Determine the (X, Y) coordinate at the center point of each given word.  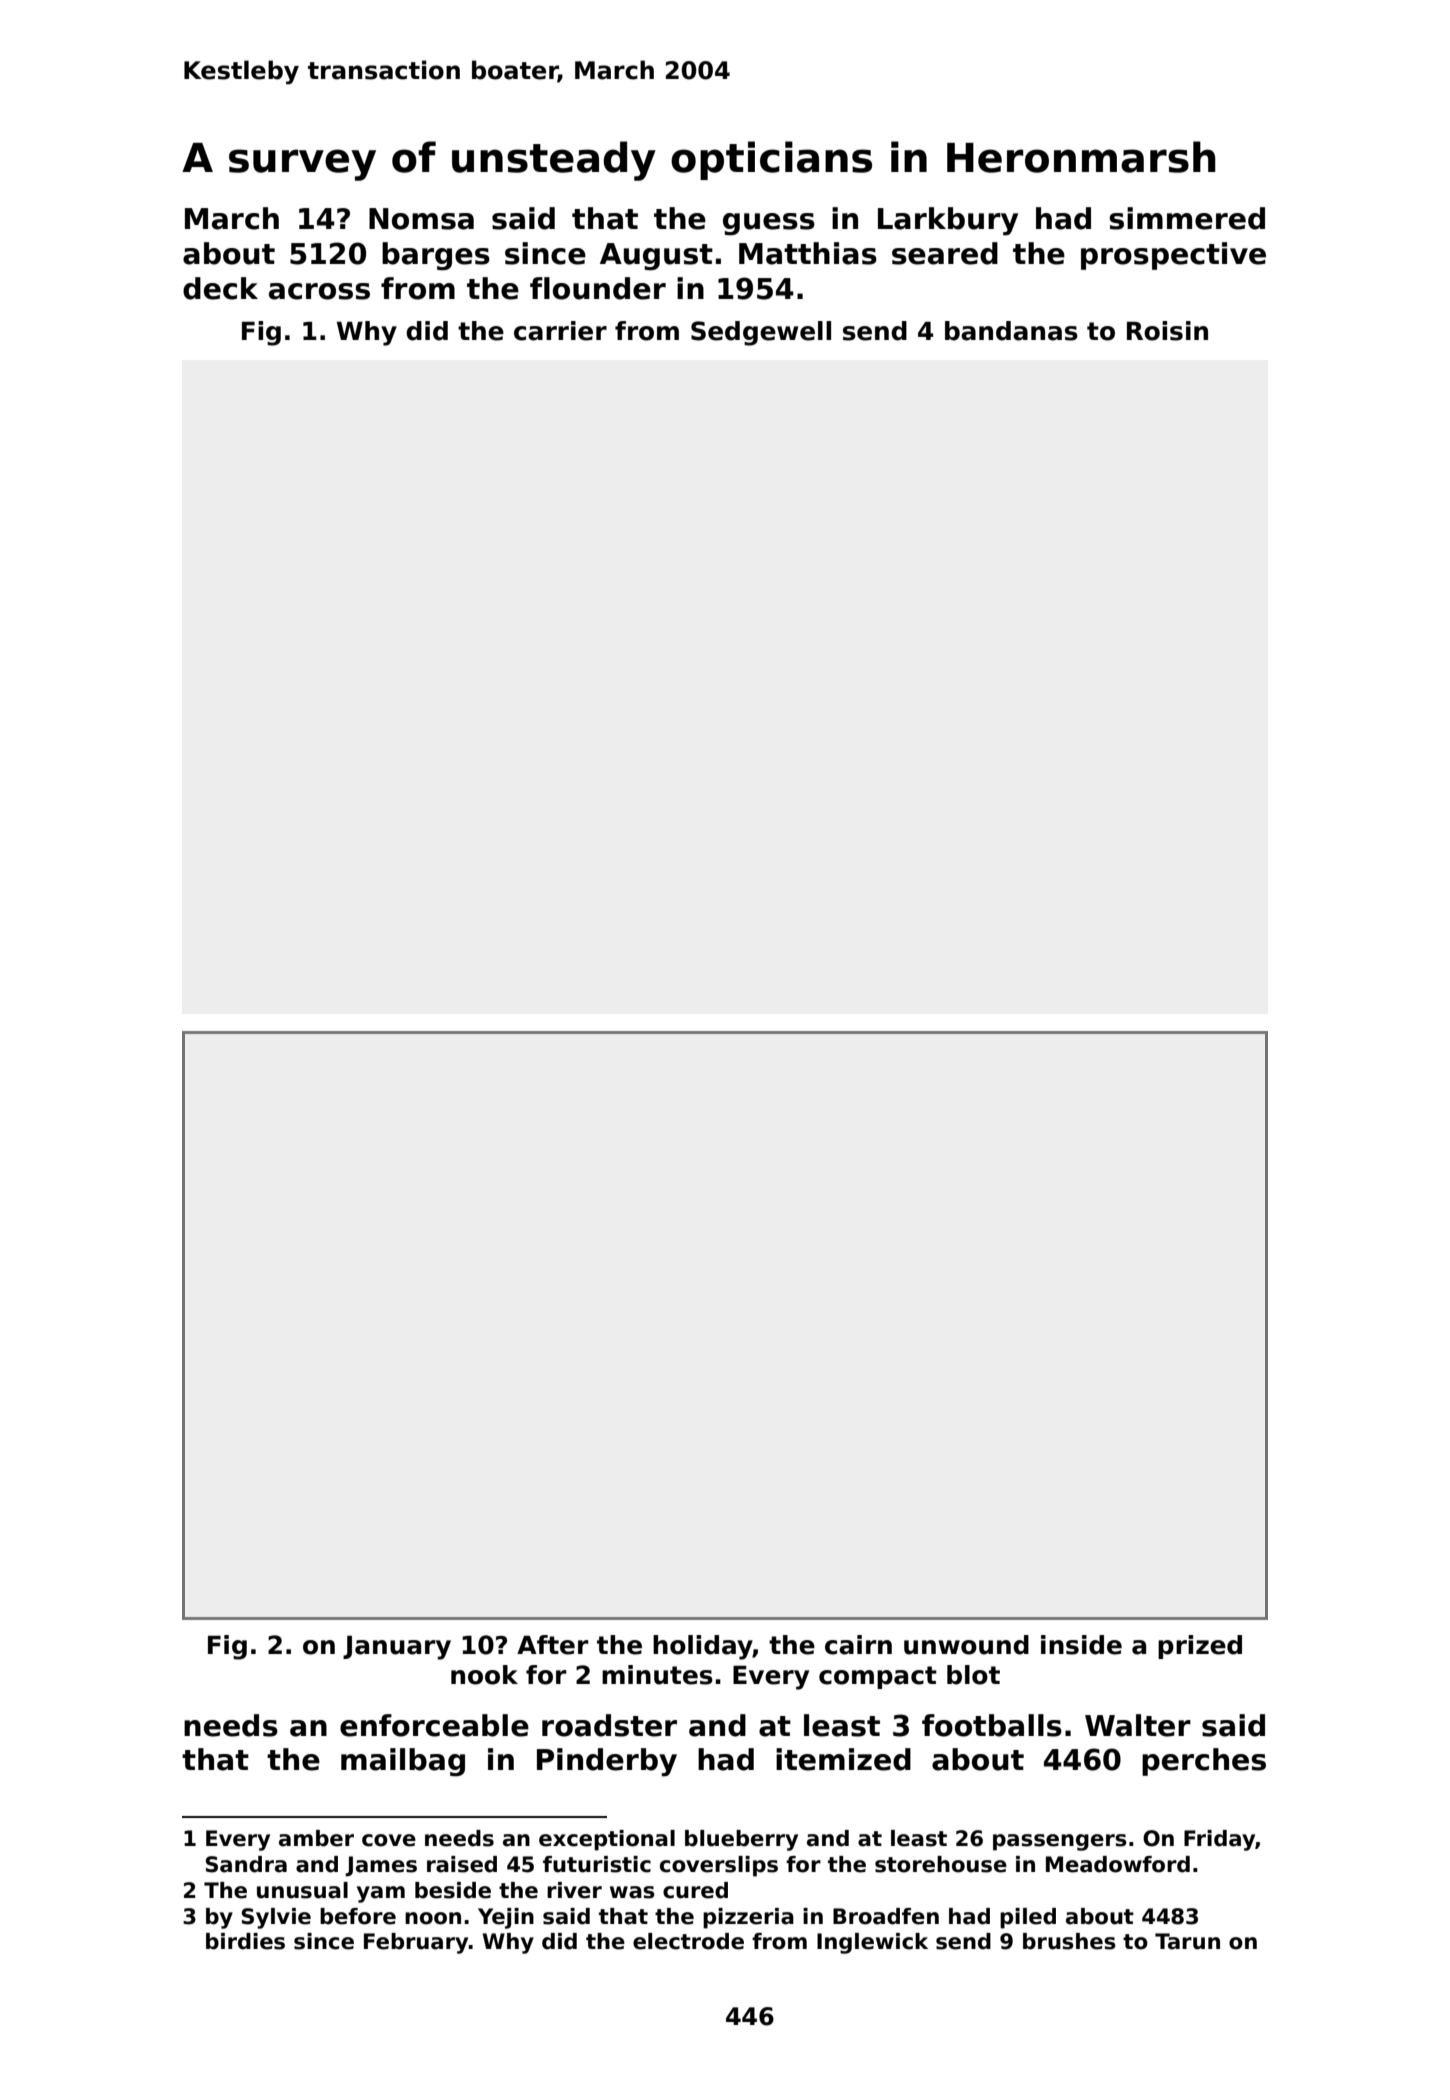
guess (769, 224)
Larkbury (948, 221)
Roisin (1167, 331)
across (319, 291)
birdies (245, 1941)
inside (1081, 1645)
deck (220, 288)
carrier (560, 331)
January (397, 1648)
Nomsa (421, 219)
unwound (966, 1645)
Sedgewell (761, 333)
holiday (703, 1647)
